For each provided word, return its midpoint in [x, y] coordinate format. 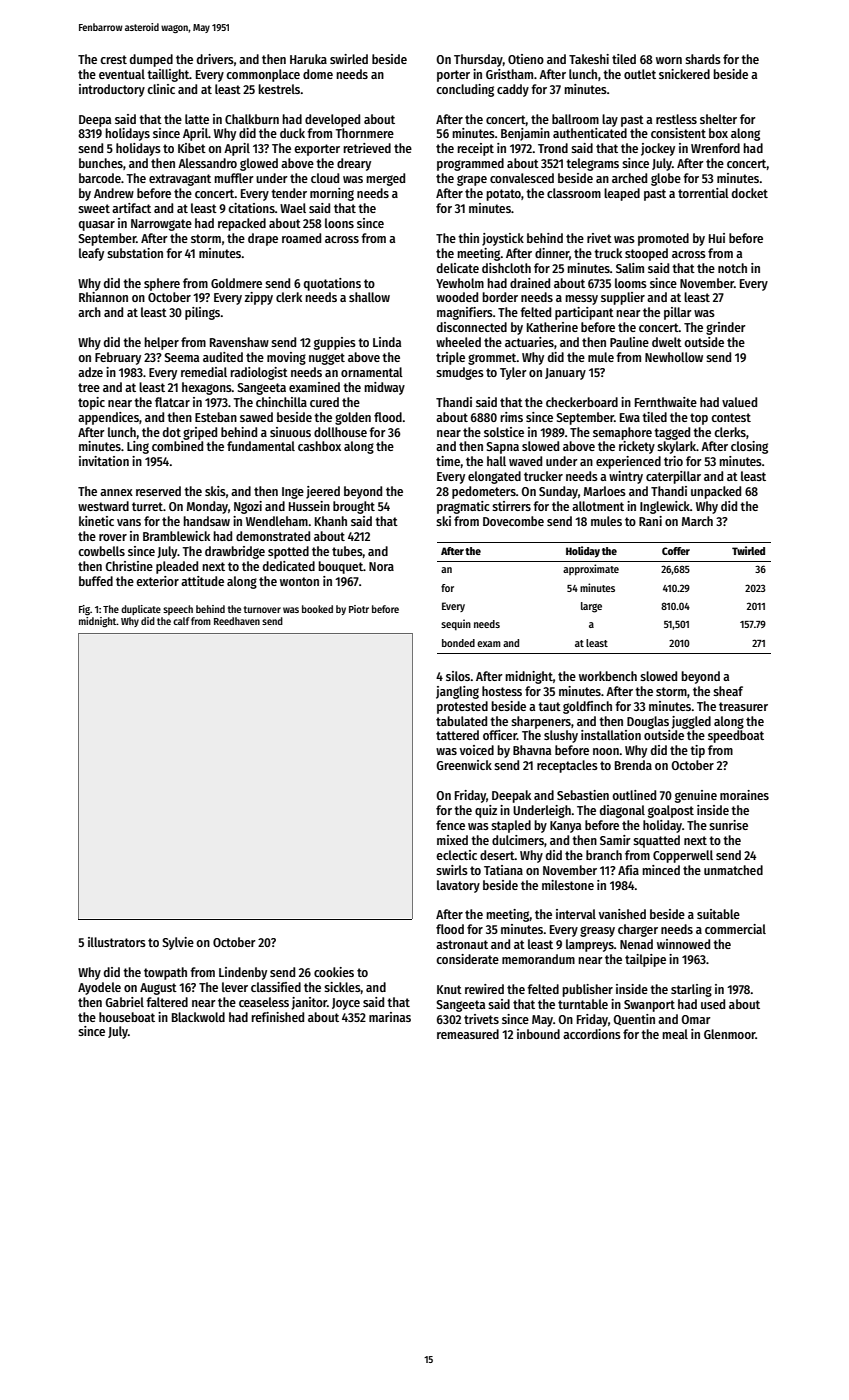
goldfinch [587, 707]
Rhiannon [103, 297]
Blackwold [198, 1017]
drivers [215, 59]
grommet [492, 359]
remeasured [468, 1034]
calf [181, 621]
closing [749, 447]
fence [450, 825]
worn [669, 60]
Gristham [509, 74]
